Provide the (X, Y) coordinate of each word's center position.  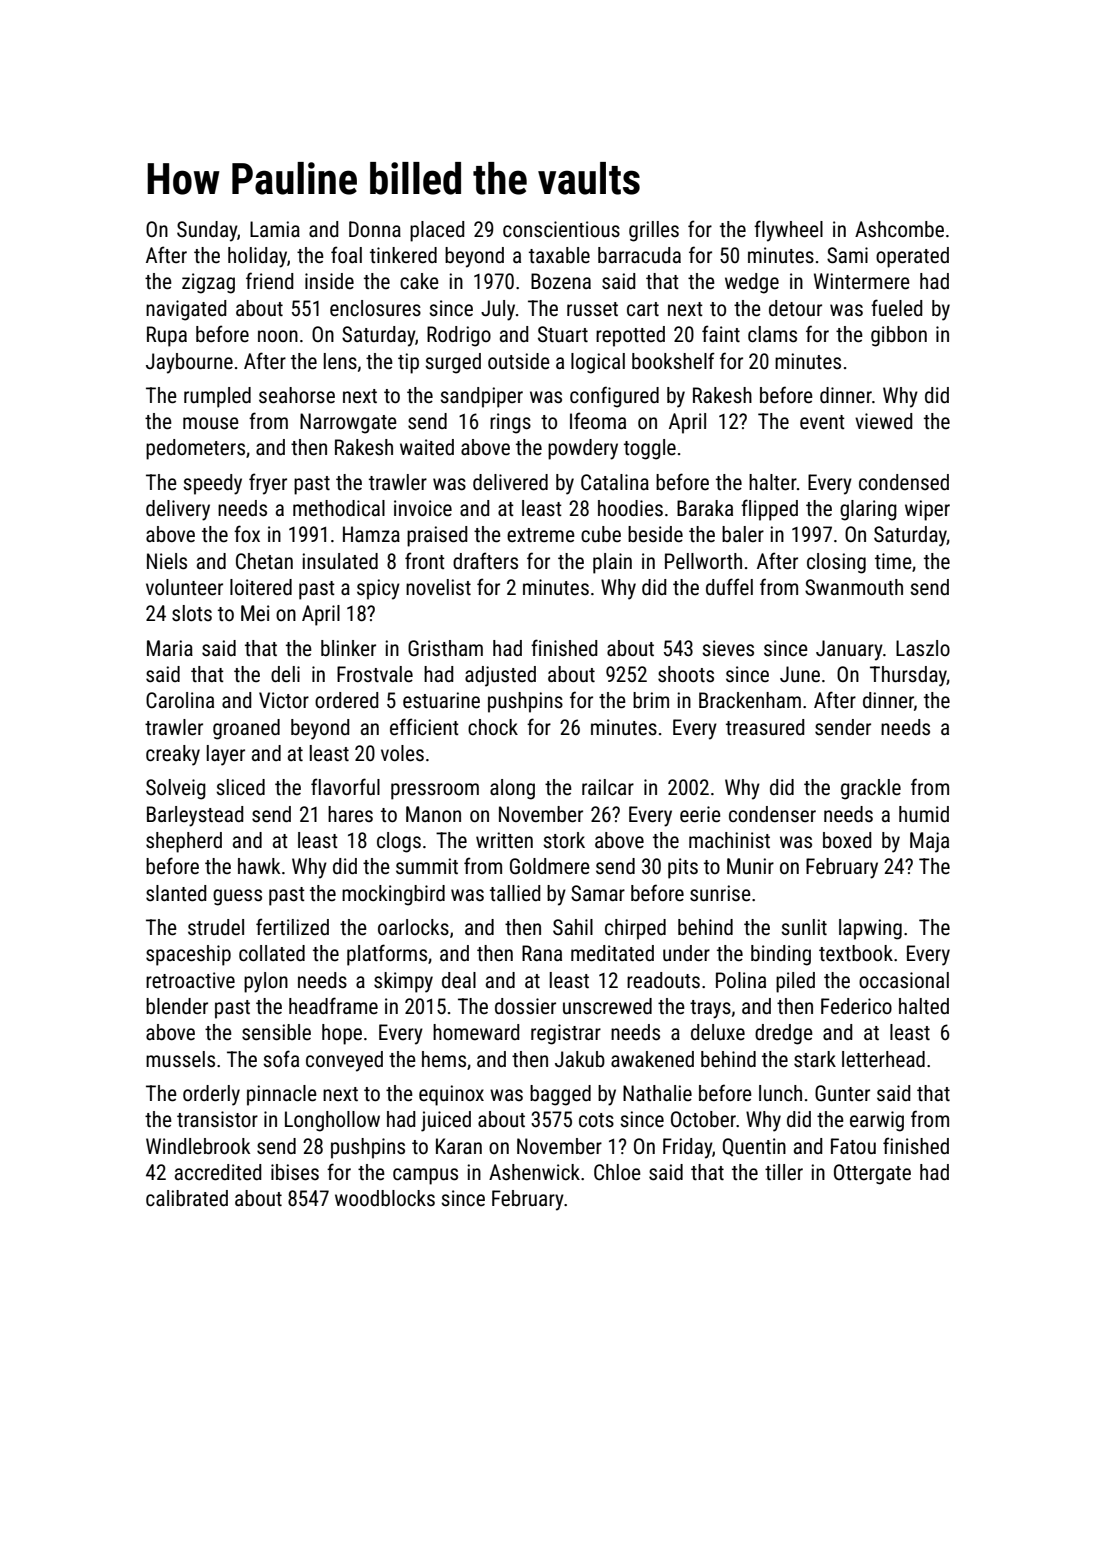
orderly (211, 1095)
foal (346, 254)
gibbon (899, 336)
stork (564, 840)
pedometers (195, 449)
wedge (752, 283)
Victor (284, 700)
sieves (728, 648)
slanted (176, 893)
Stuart (563, 334)
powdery (583, 449)
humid (924, 814)
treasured (765, 727)
